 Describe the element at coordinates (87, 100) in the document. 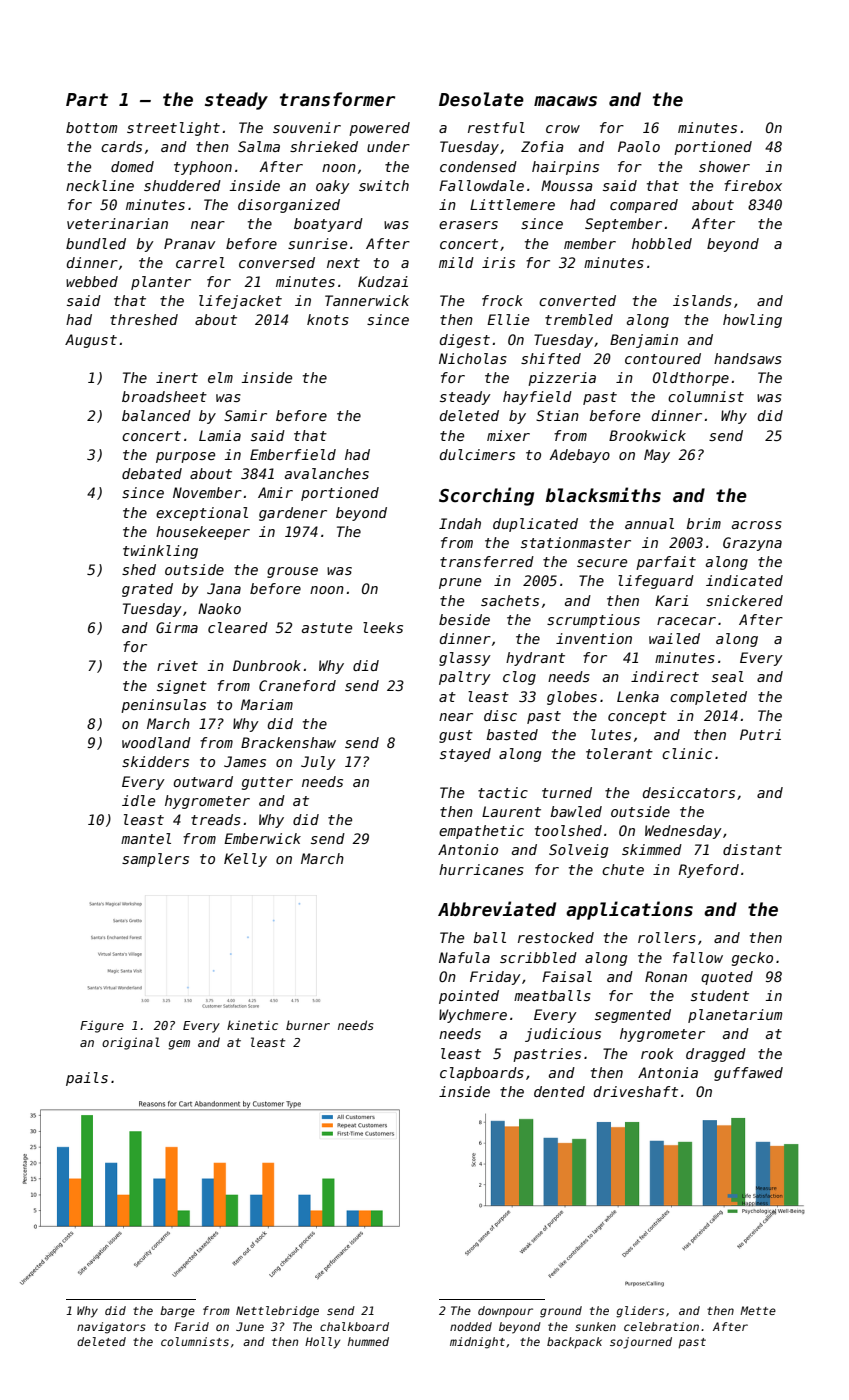

I see `Part` at that location.
